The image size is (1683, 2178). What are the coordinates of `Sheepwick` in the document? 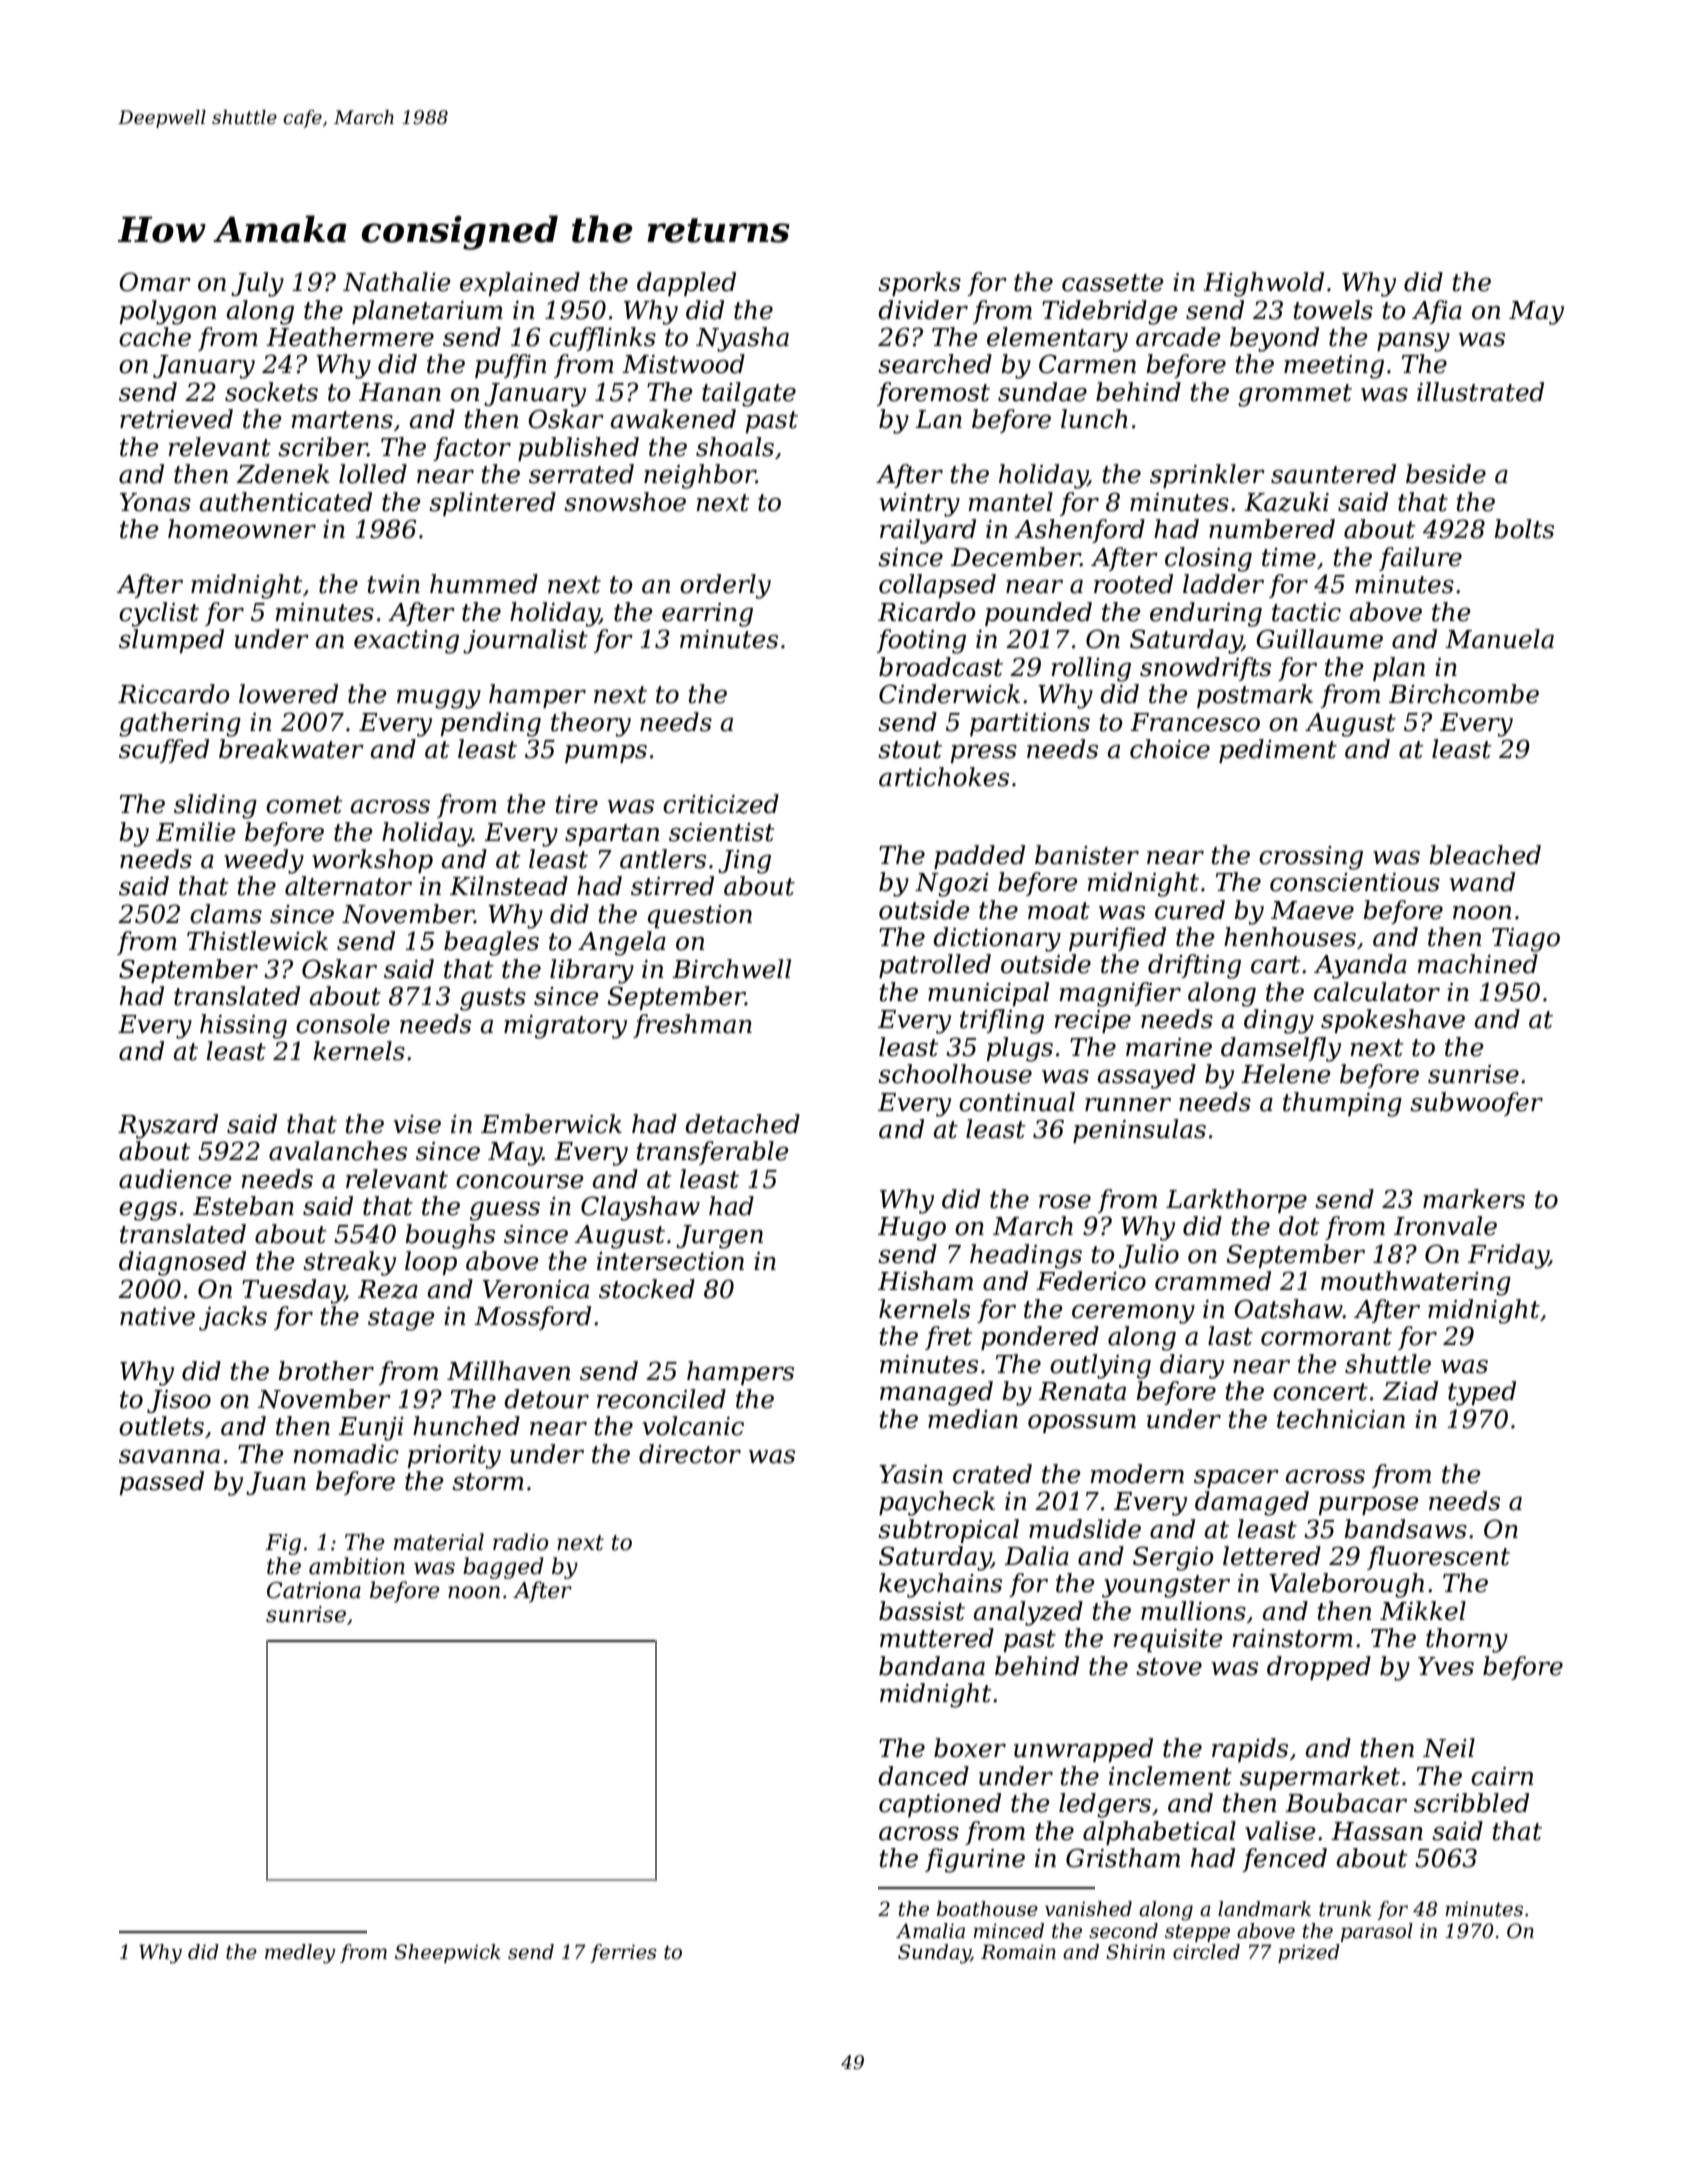 It's located at (448, 1953).
